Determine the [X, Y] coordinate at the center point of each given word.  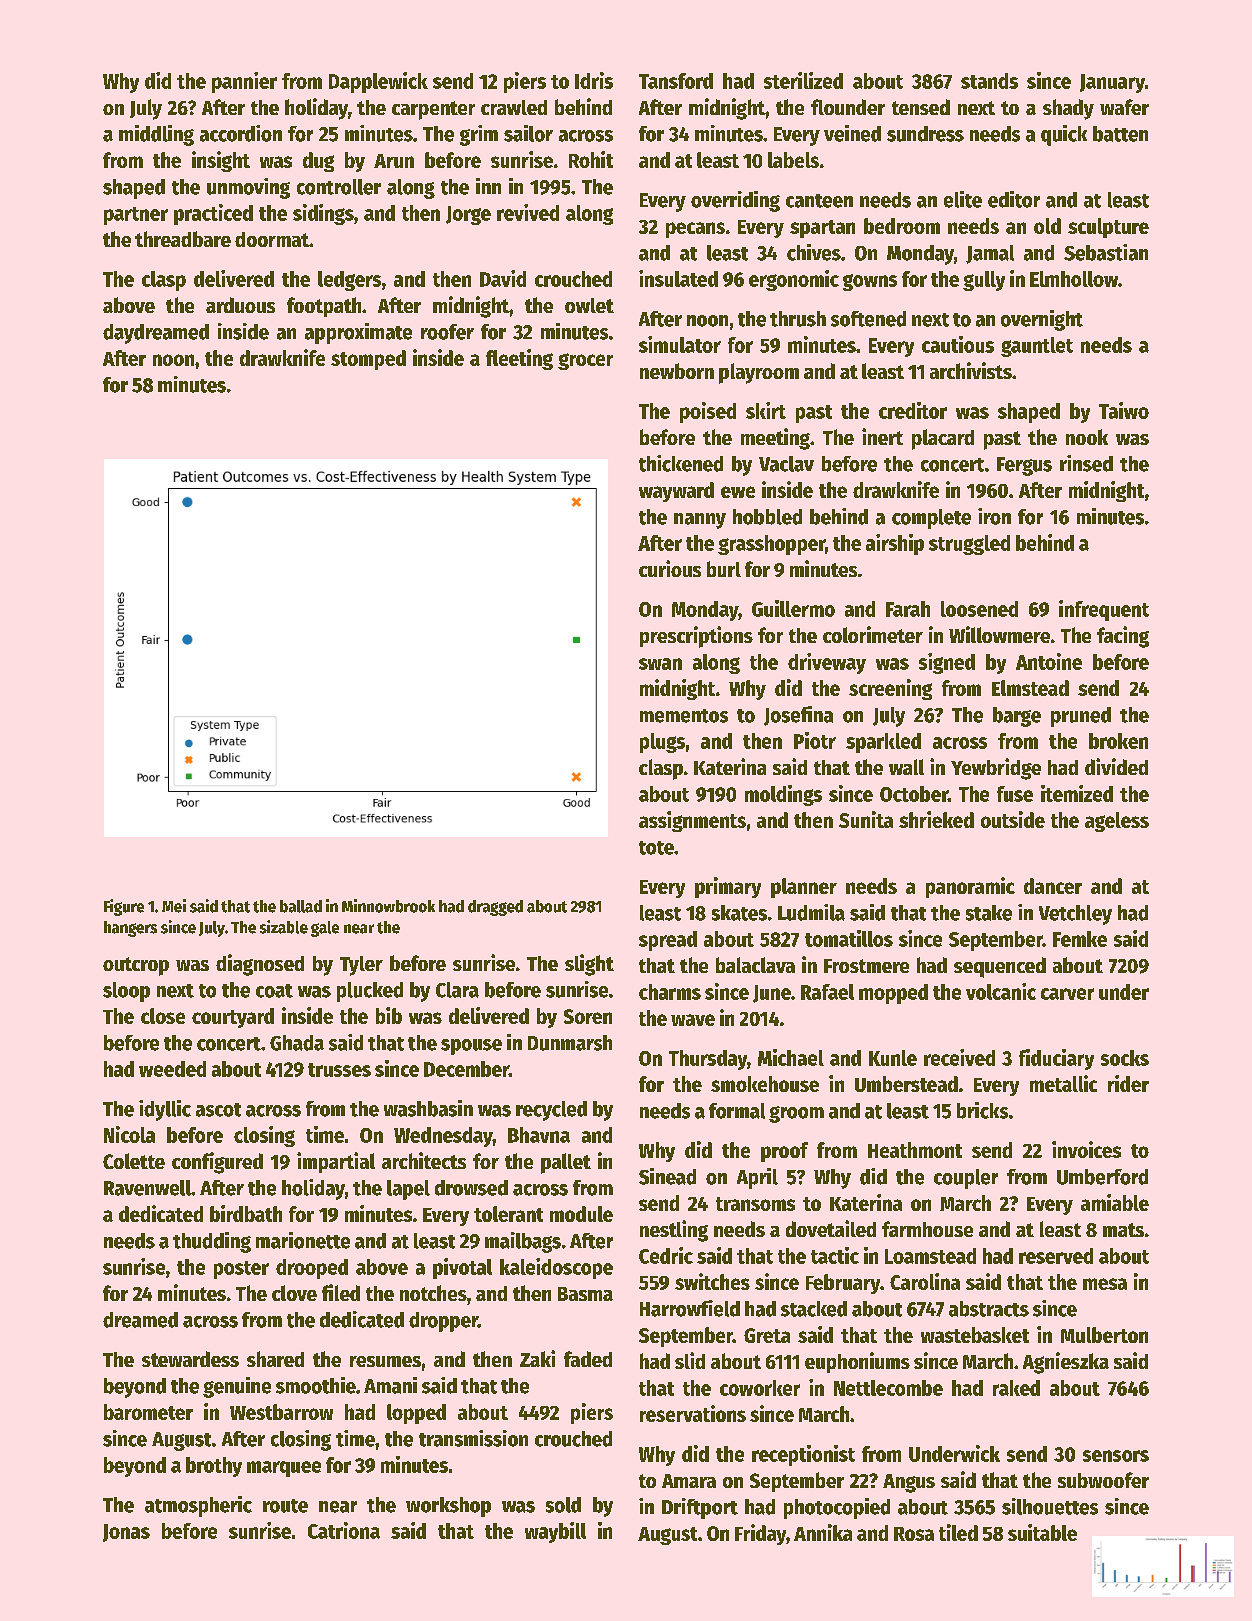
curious [670, 568]
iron [994, 516]
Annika [823, 1532]
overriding [735, 201]
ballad [301, 906]
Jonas [126, 1533]
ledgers [349, 281]
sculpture [1108, 228]
